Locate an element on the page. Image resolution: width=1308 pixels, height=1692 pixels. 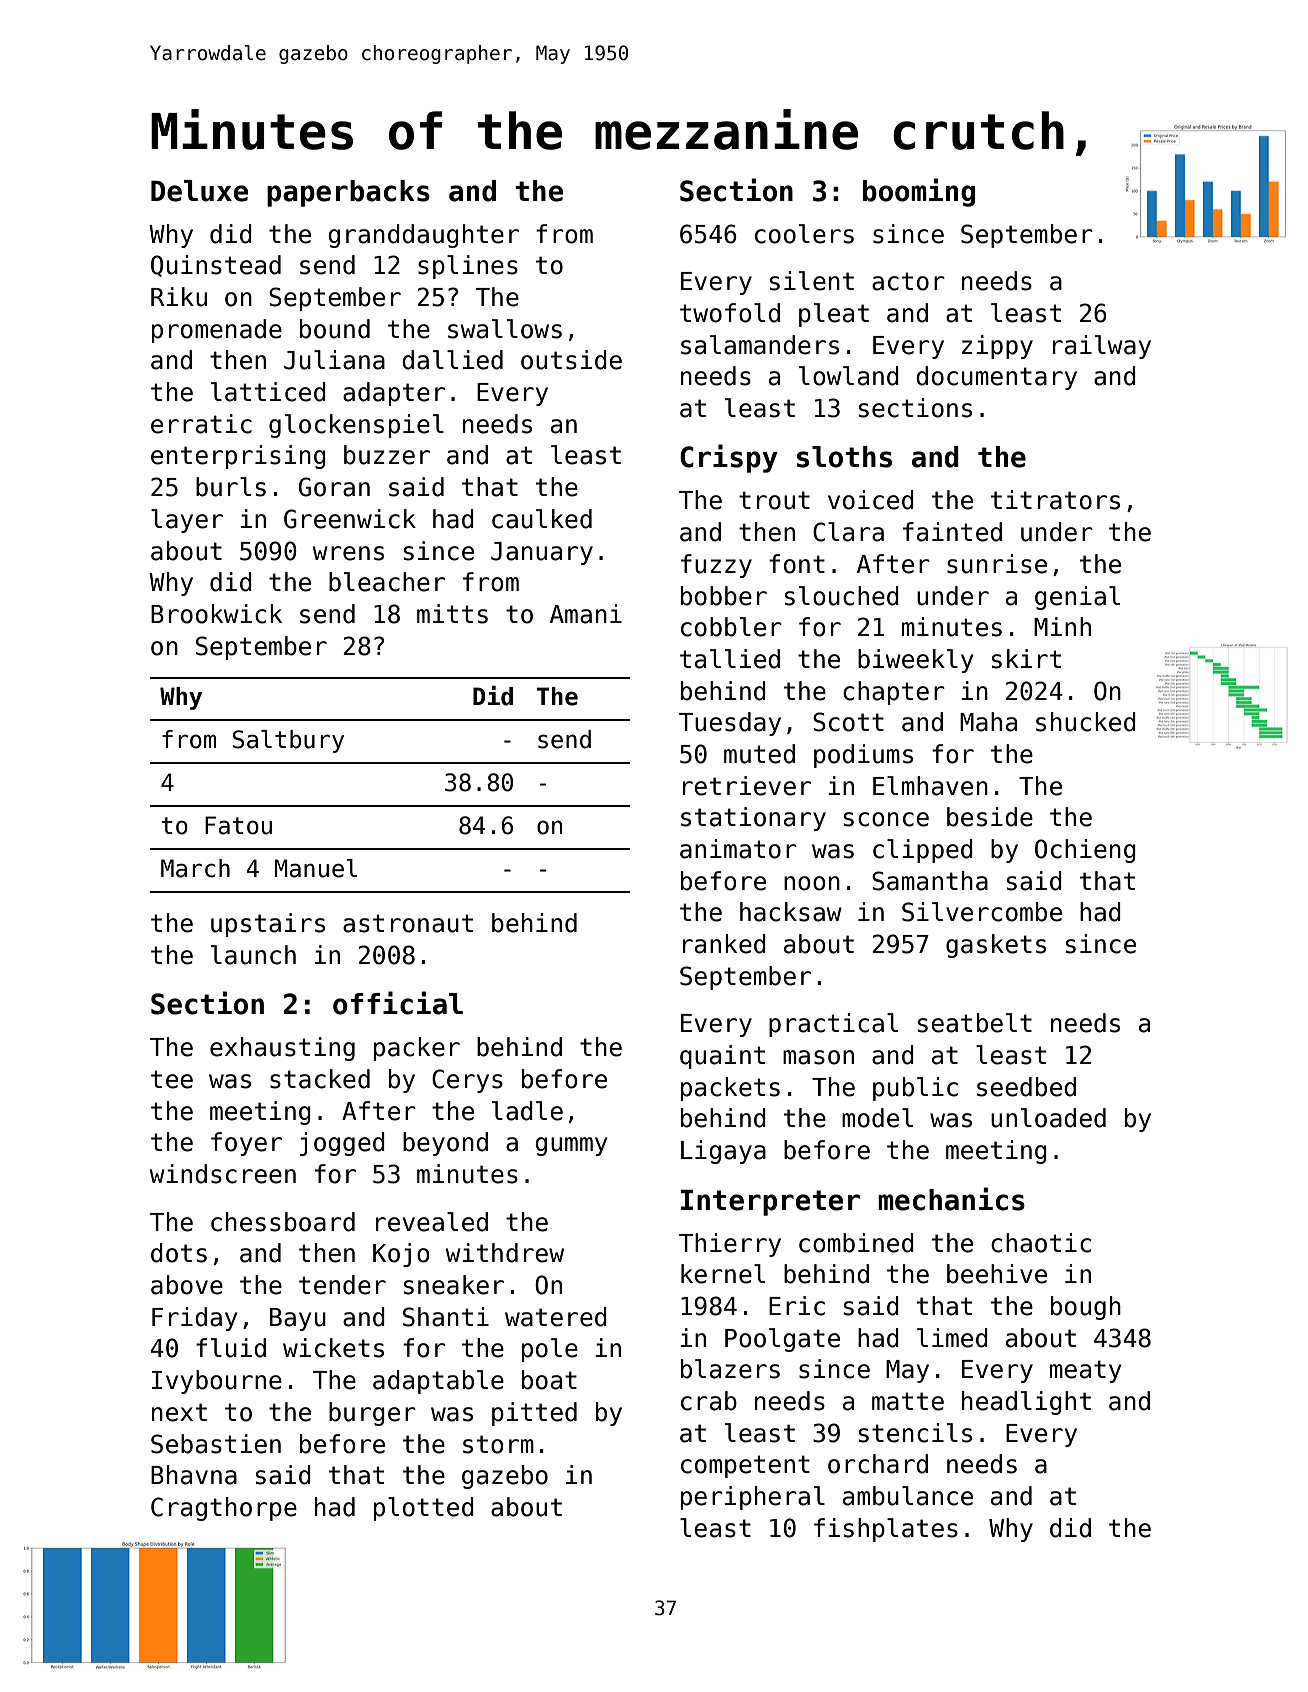
booming is located at coordinates (919, 192).
